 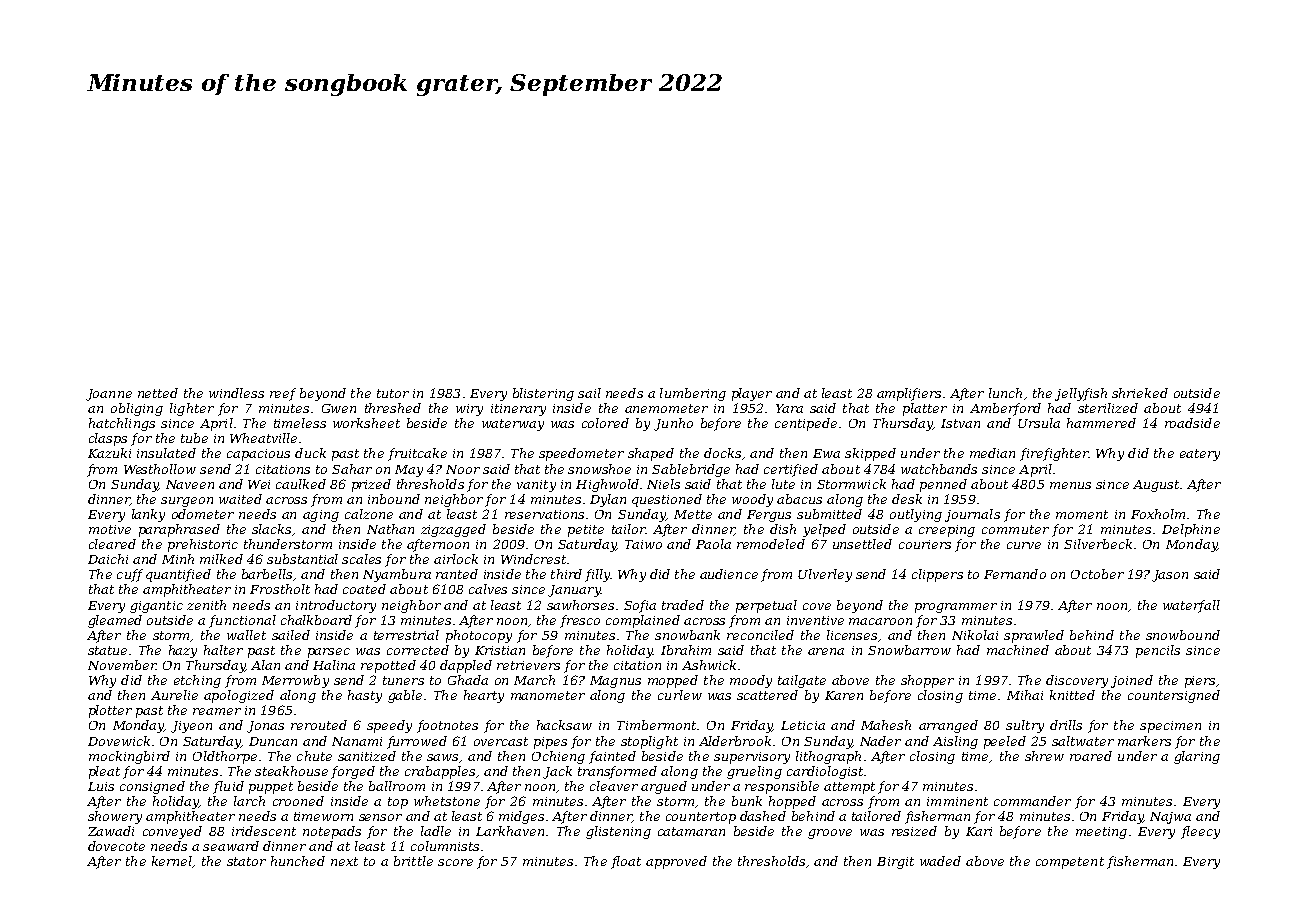 I want to click on shrieked, so click(x=1140, y=393).
